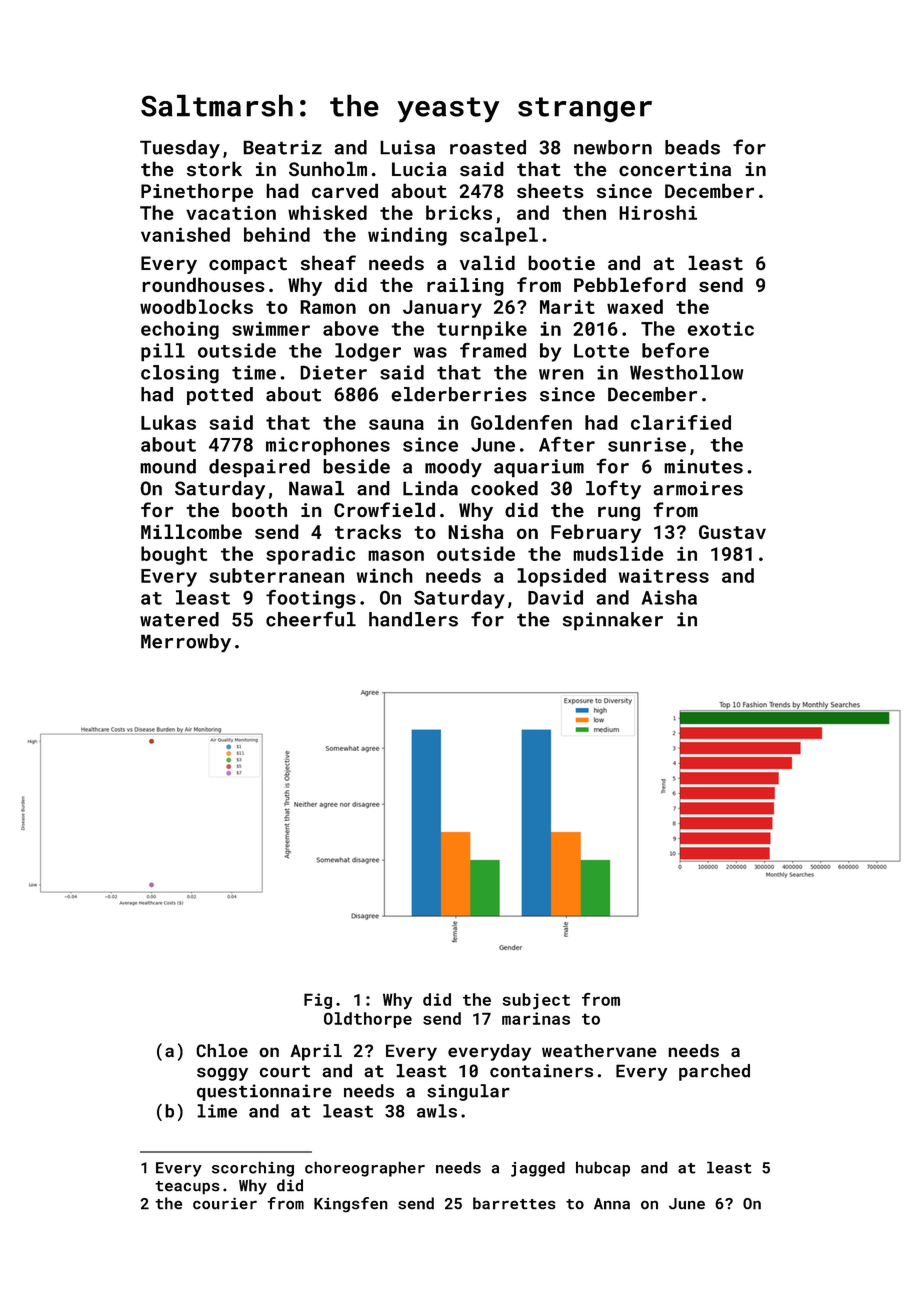 The image size is (924, 1314). What do you see at coordinates (669, 597) in the screenshot?
I see `Aisha` at bounding box center [669, 597].
